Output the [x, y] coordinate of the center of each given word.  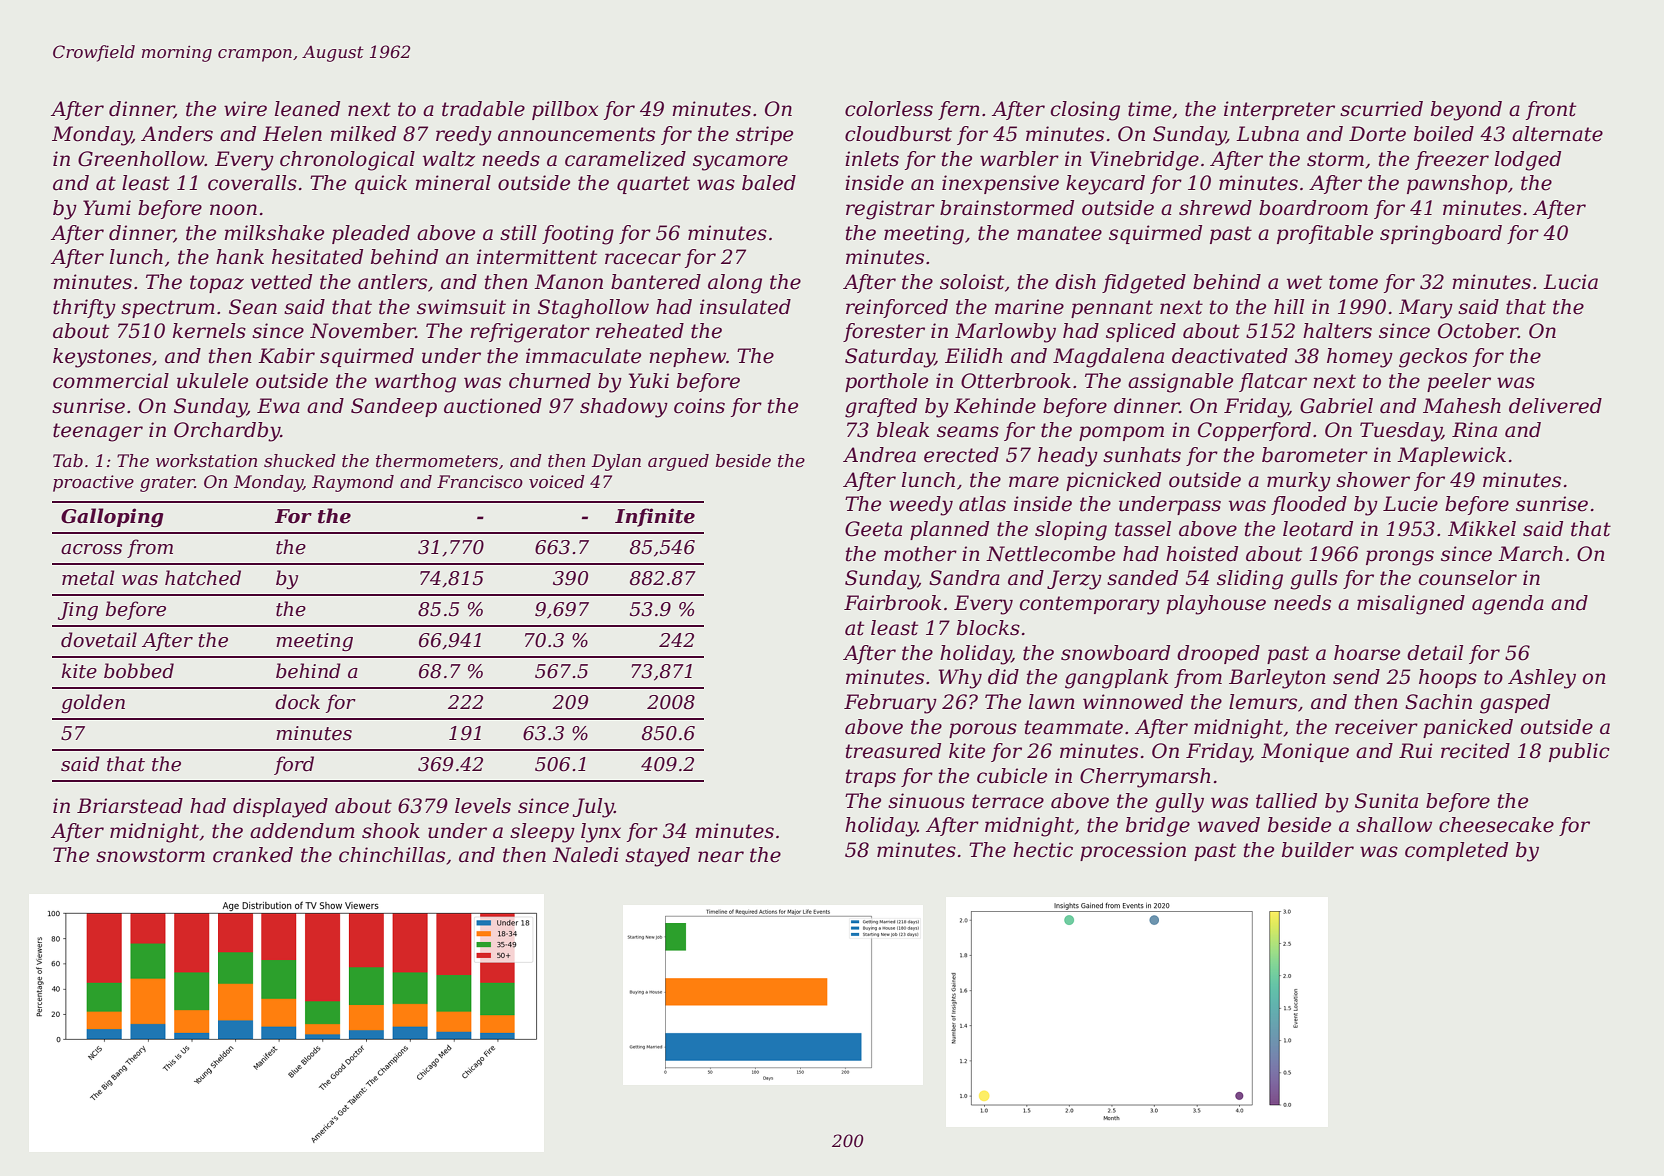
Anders [177, 134]
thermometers [437, 461]
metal [88, 578]
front [1551, 110]
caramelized [625, 159]
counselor [1468, 578]
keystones [102, 358]
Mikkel [1482, 529]
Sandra [964, 578]
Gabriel [1336, 406]
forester [884, 332]
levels [483, 806]
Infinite [655, 517]
